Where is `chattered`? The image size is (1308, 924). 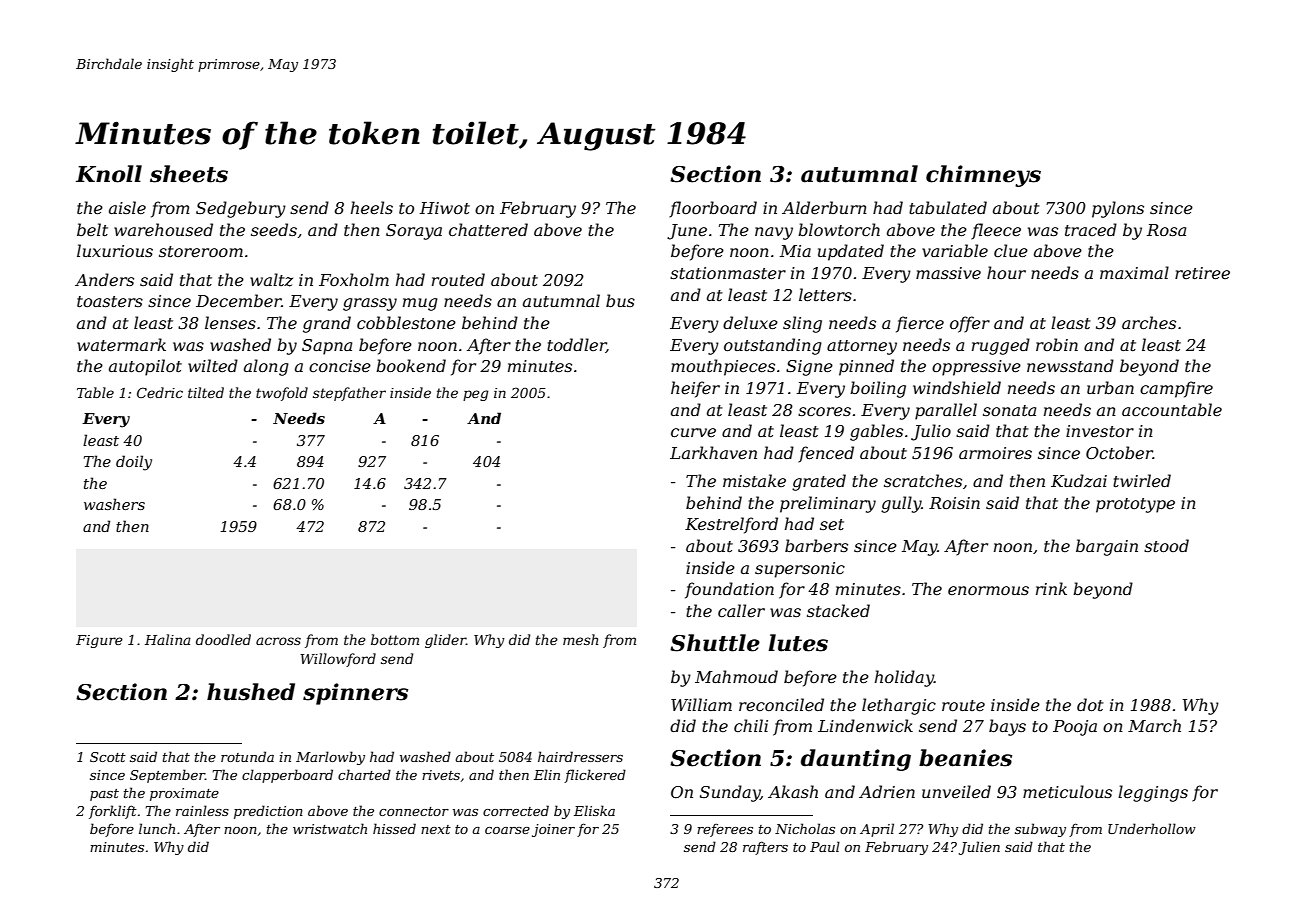 chattered is located at coordinates (488, 229).
